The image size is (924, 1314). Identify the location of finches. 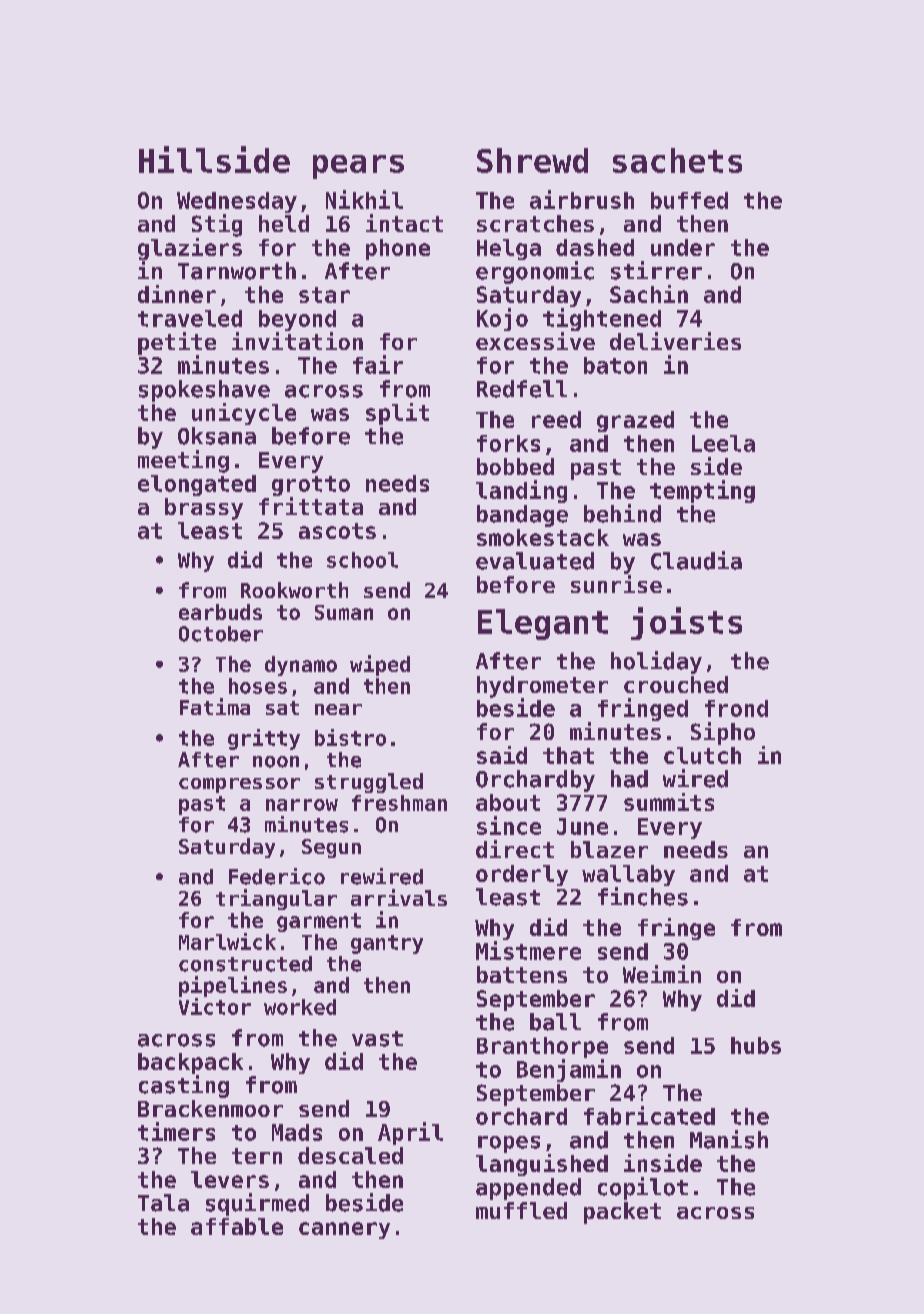
(643, 896).
